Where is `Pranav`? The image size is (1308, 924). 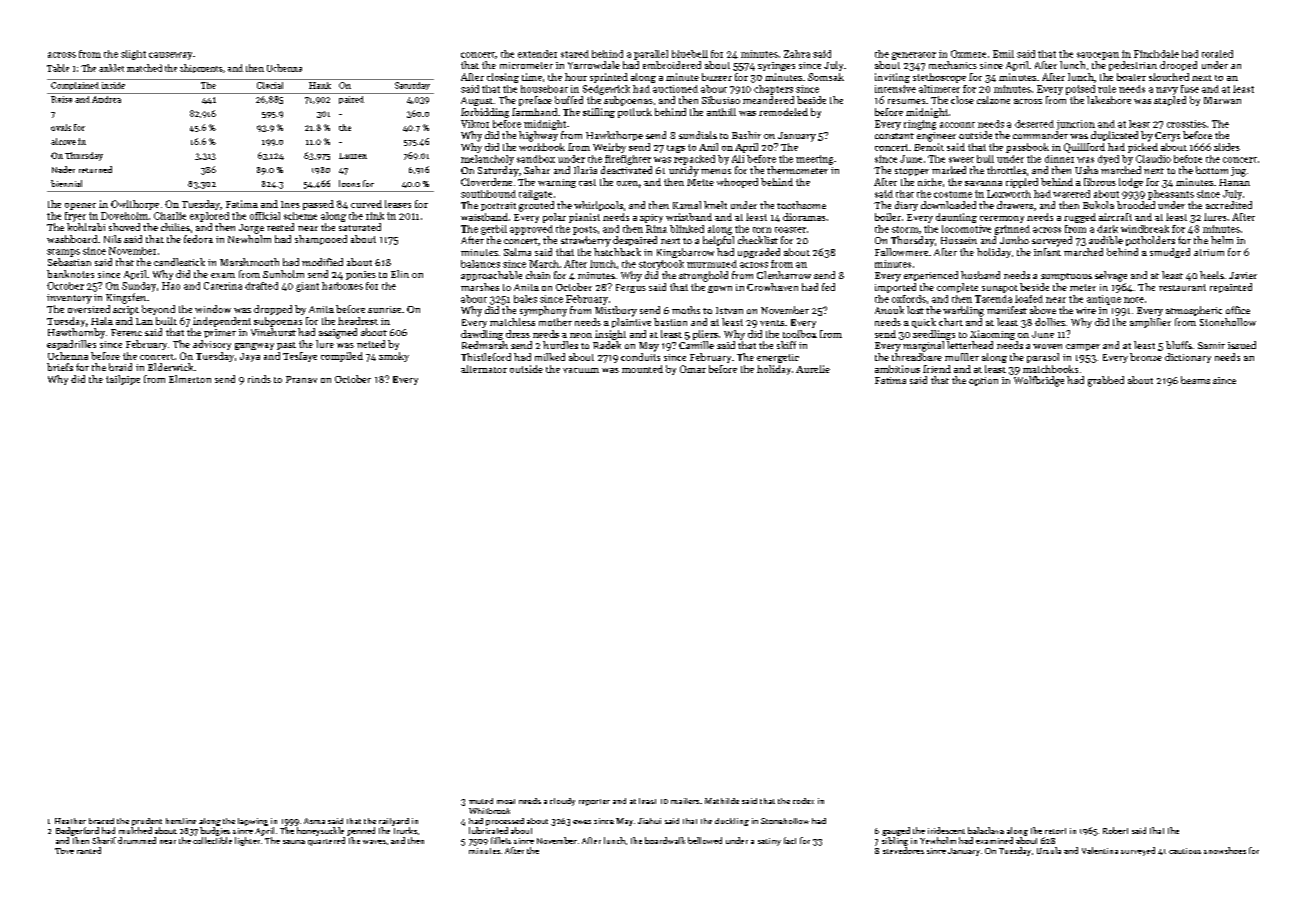 Pranav is located at coordinates (301, 379).
